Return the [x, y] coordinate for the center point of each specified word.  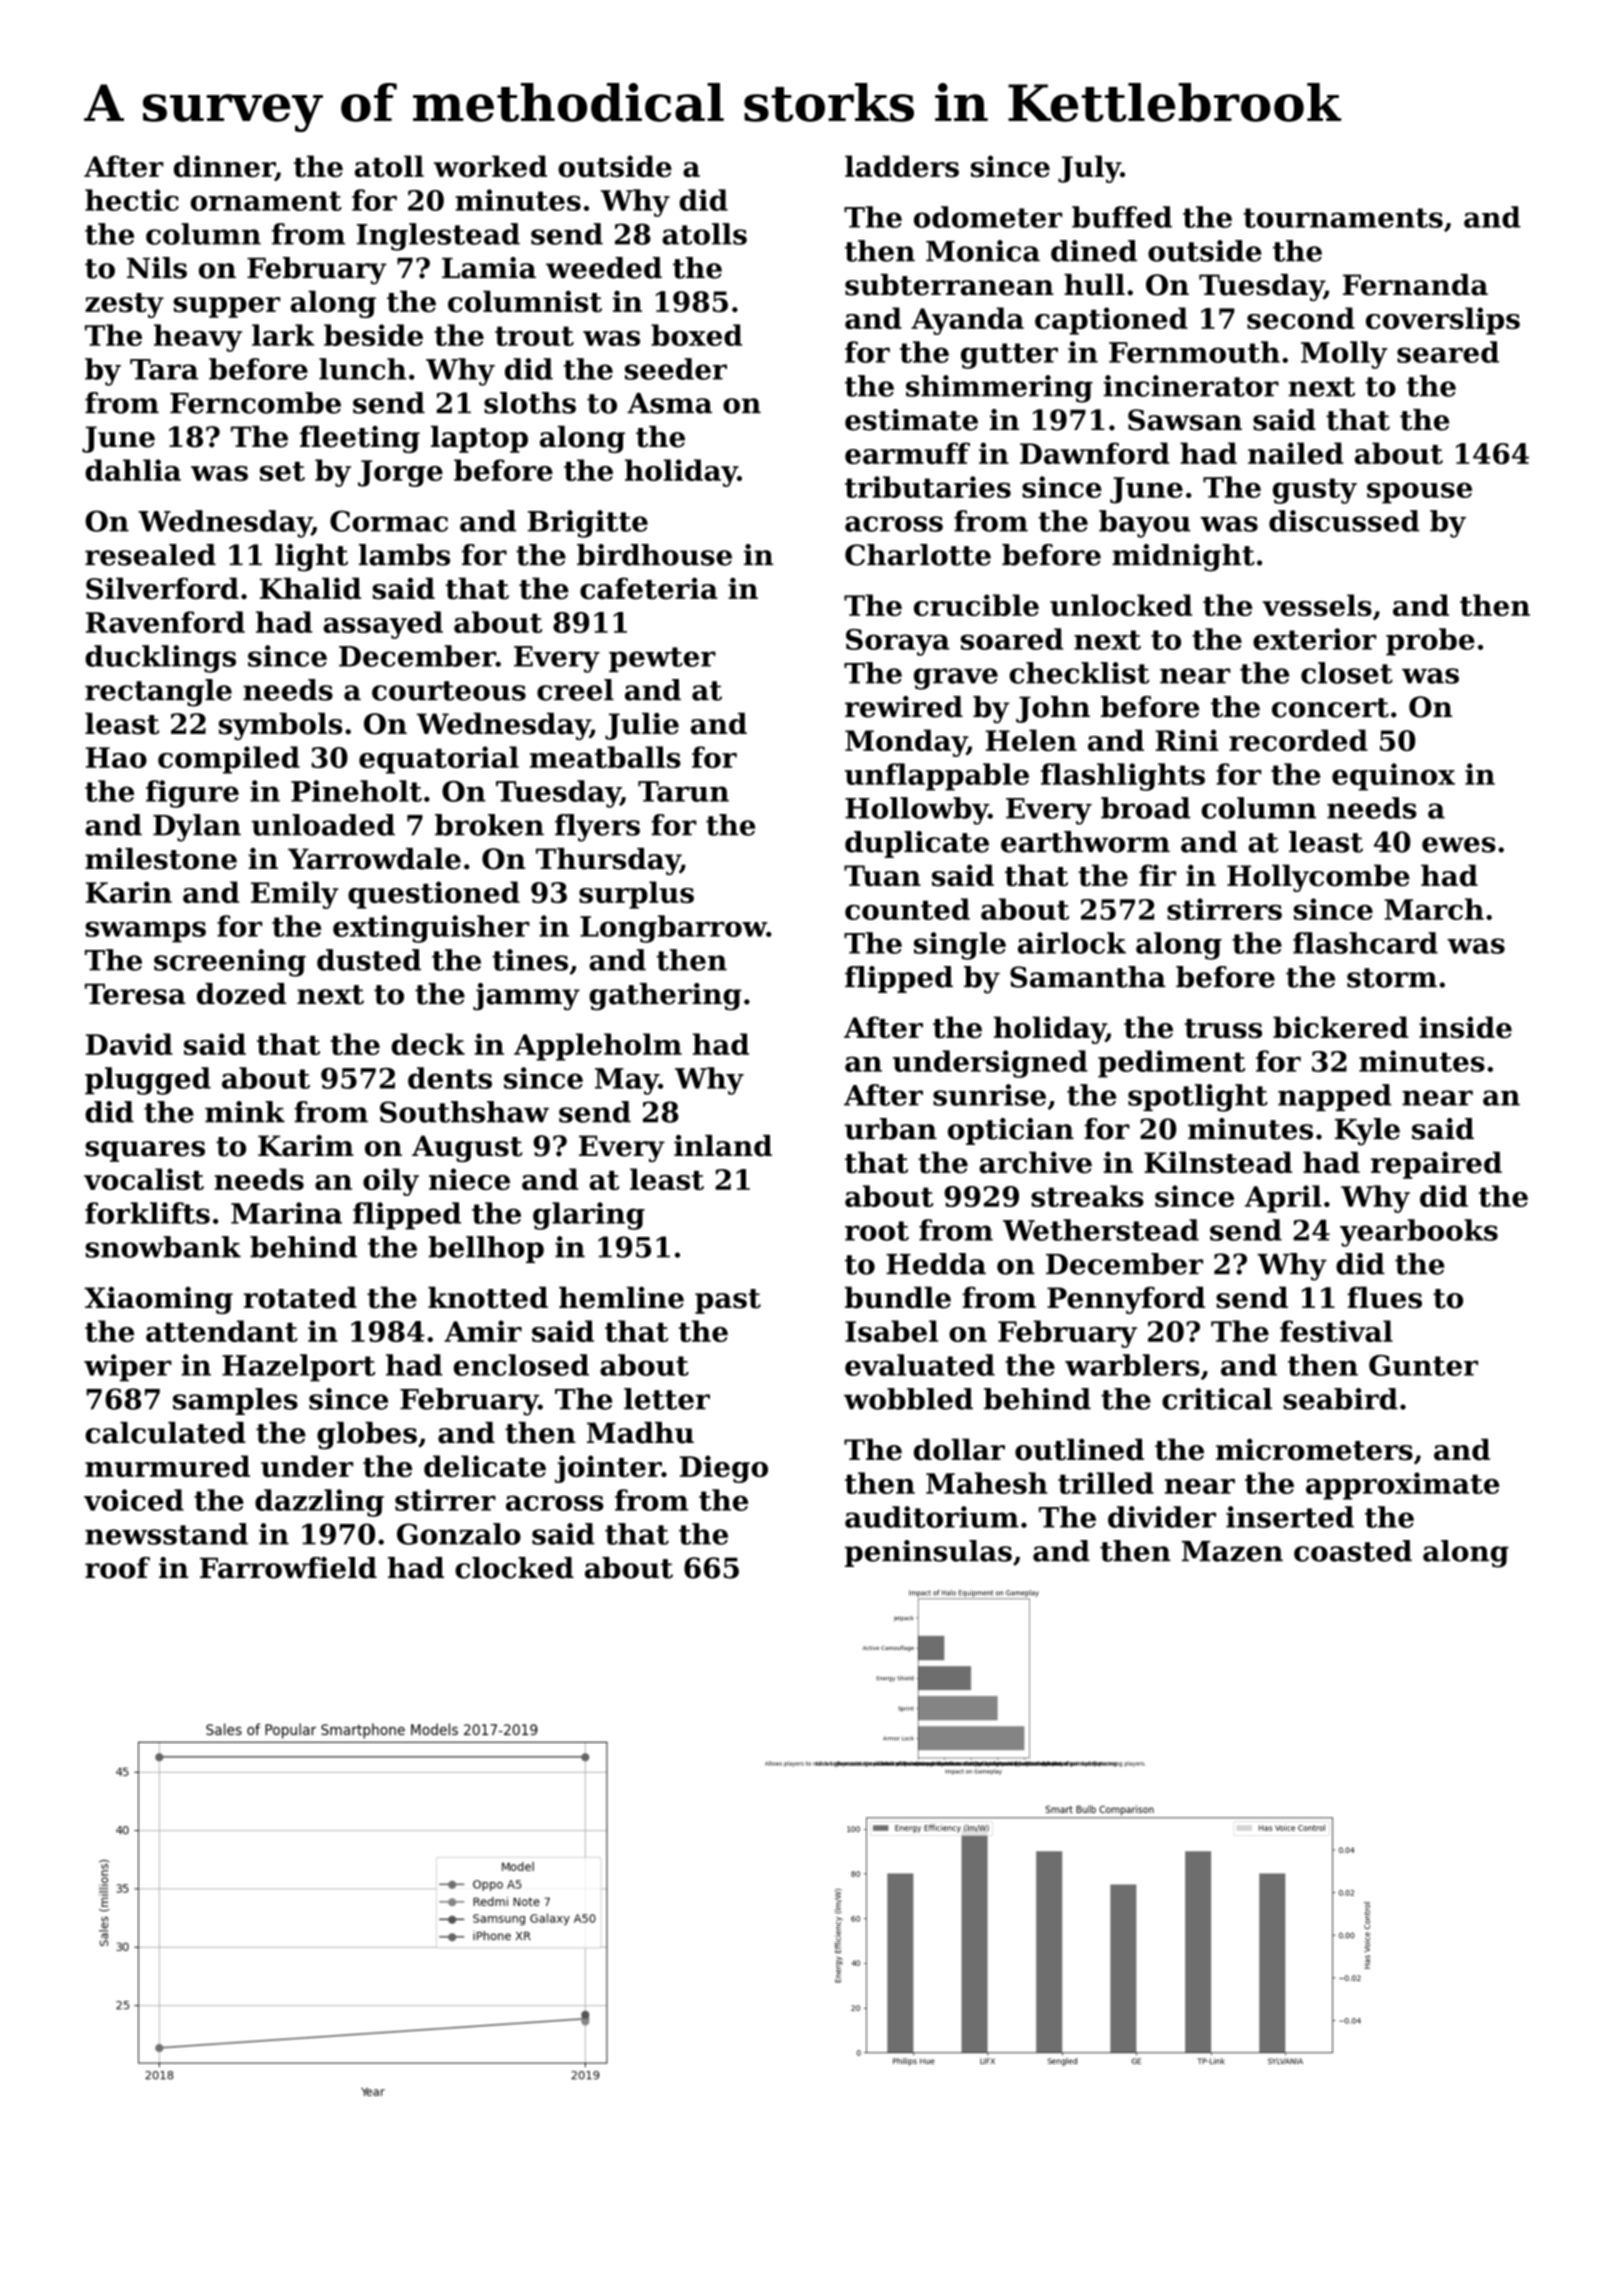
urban [891, 1129]
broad [1145, 808]
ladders [902, 166]
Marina [286, 1213]
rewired [904, 707]
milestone [161, 859]
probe [1430, 642]
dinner [224, 167]
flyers [597, 828]
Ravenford [165, 622]
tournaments [1343, 218]
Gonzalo [459, 1534]
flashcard [1365, 943]
